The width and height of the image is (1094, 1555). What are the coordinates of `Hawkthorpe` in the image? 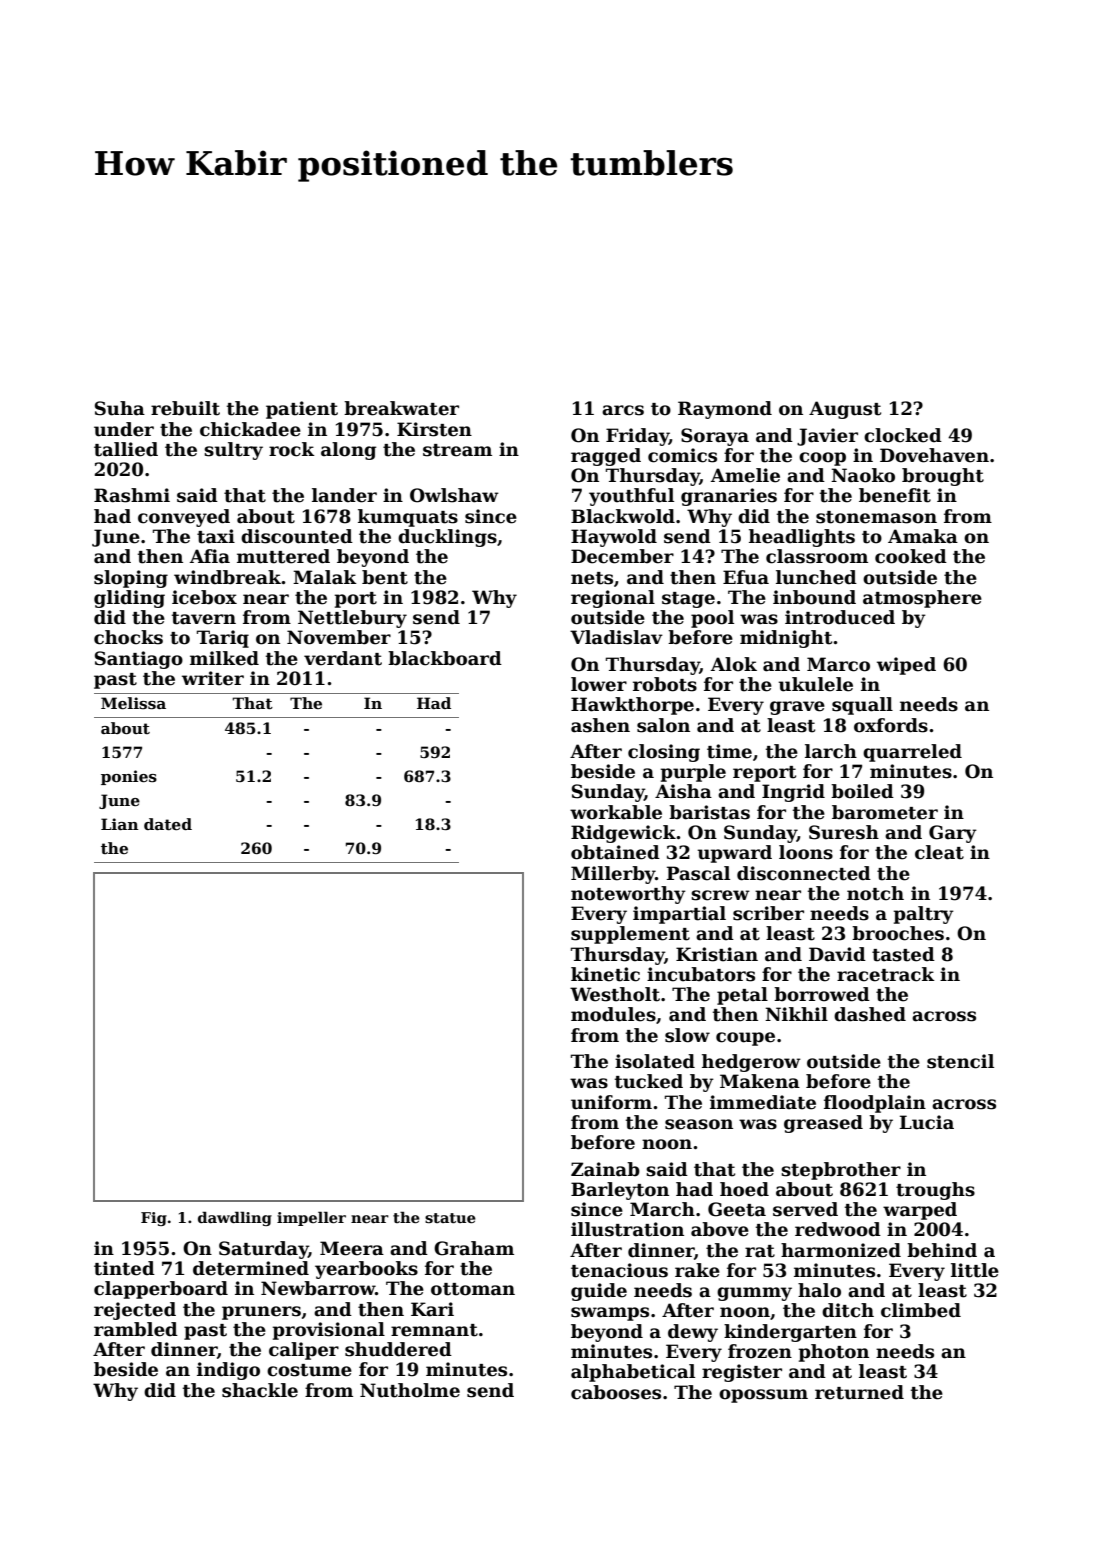 It's located at (632, 706).
